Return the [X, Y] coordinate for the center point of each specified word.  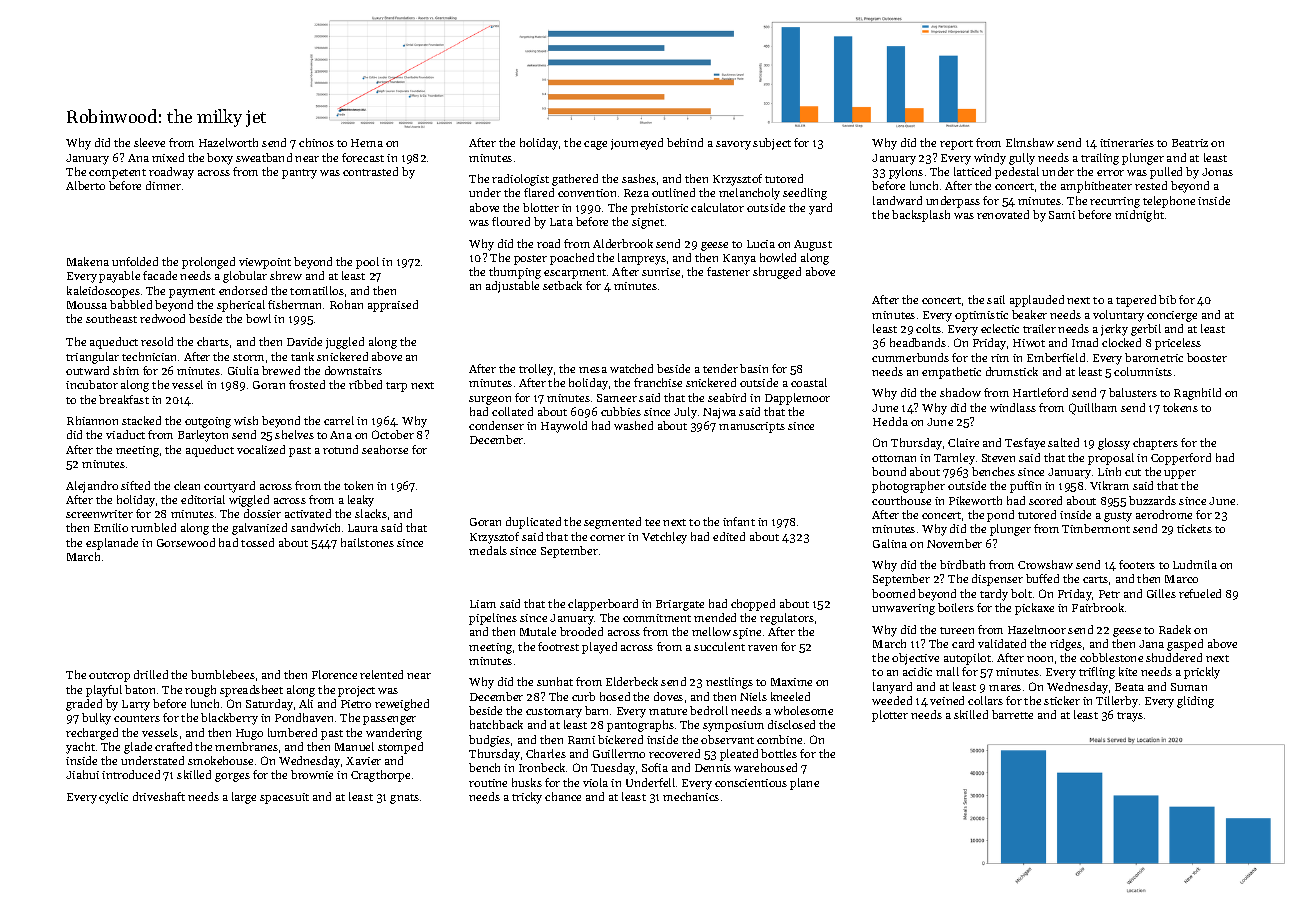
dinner [163, 185]
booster [1207, 357]
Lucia [761, 244]
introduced [131, 774]
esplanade [112, 544]
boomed [893, 593]
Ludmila [1195, 564]
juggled [345, 343]
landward [897, 200]
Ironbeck [542, 767]
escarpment [575, 274]
